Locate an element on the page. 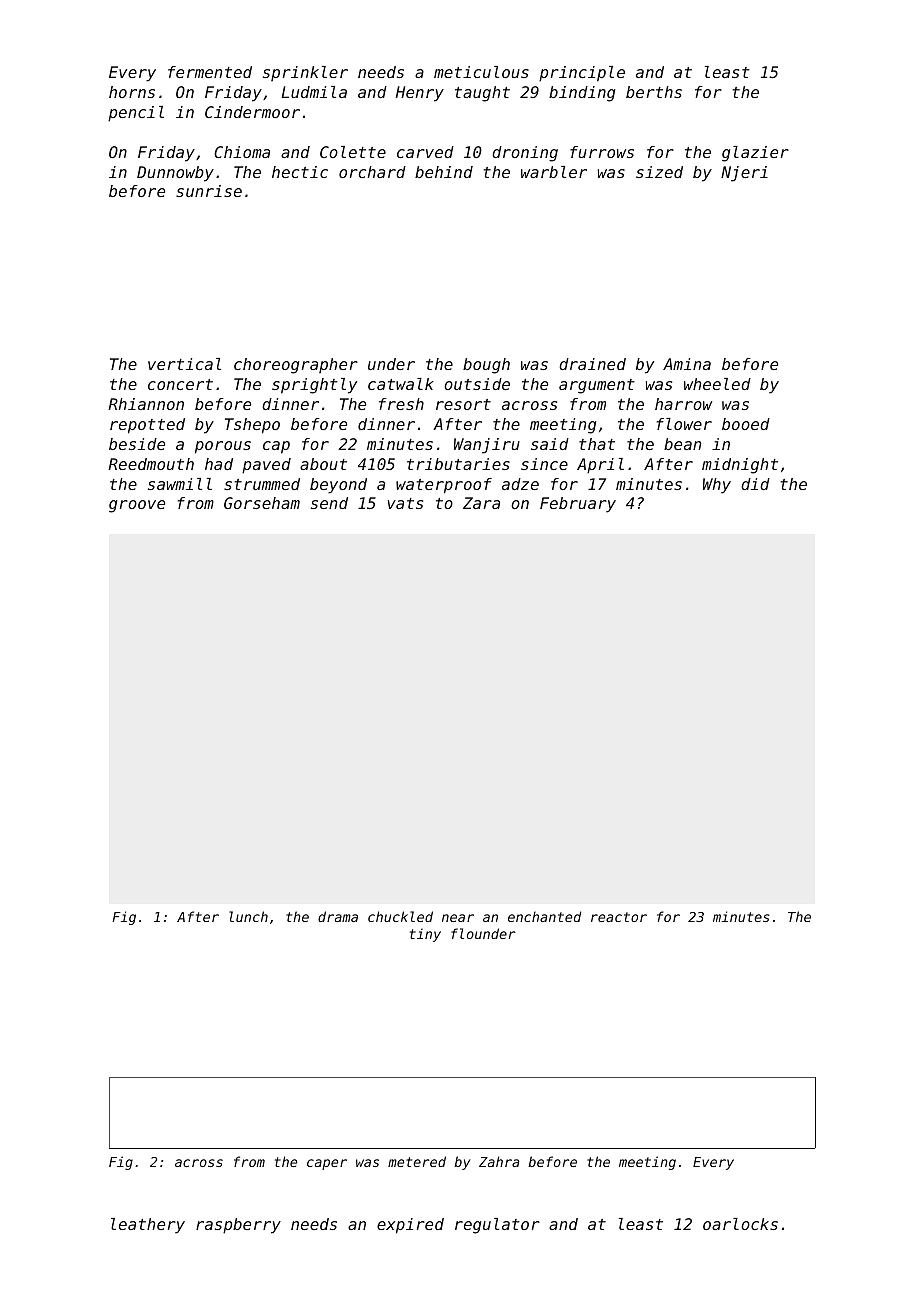 This page has width=924, height=1308. Gorseham is located at coordinates (262, 503).
